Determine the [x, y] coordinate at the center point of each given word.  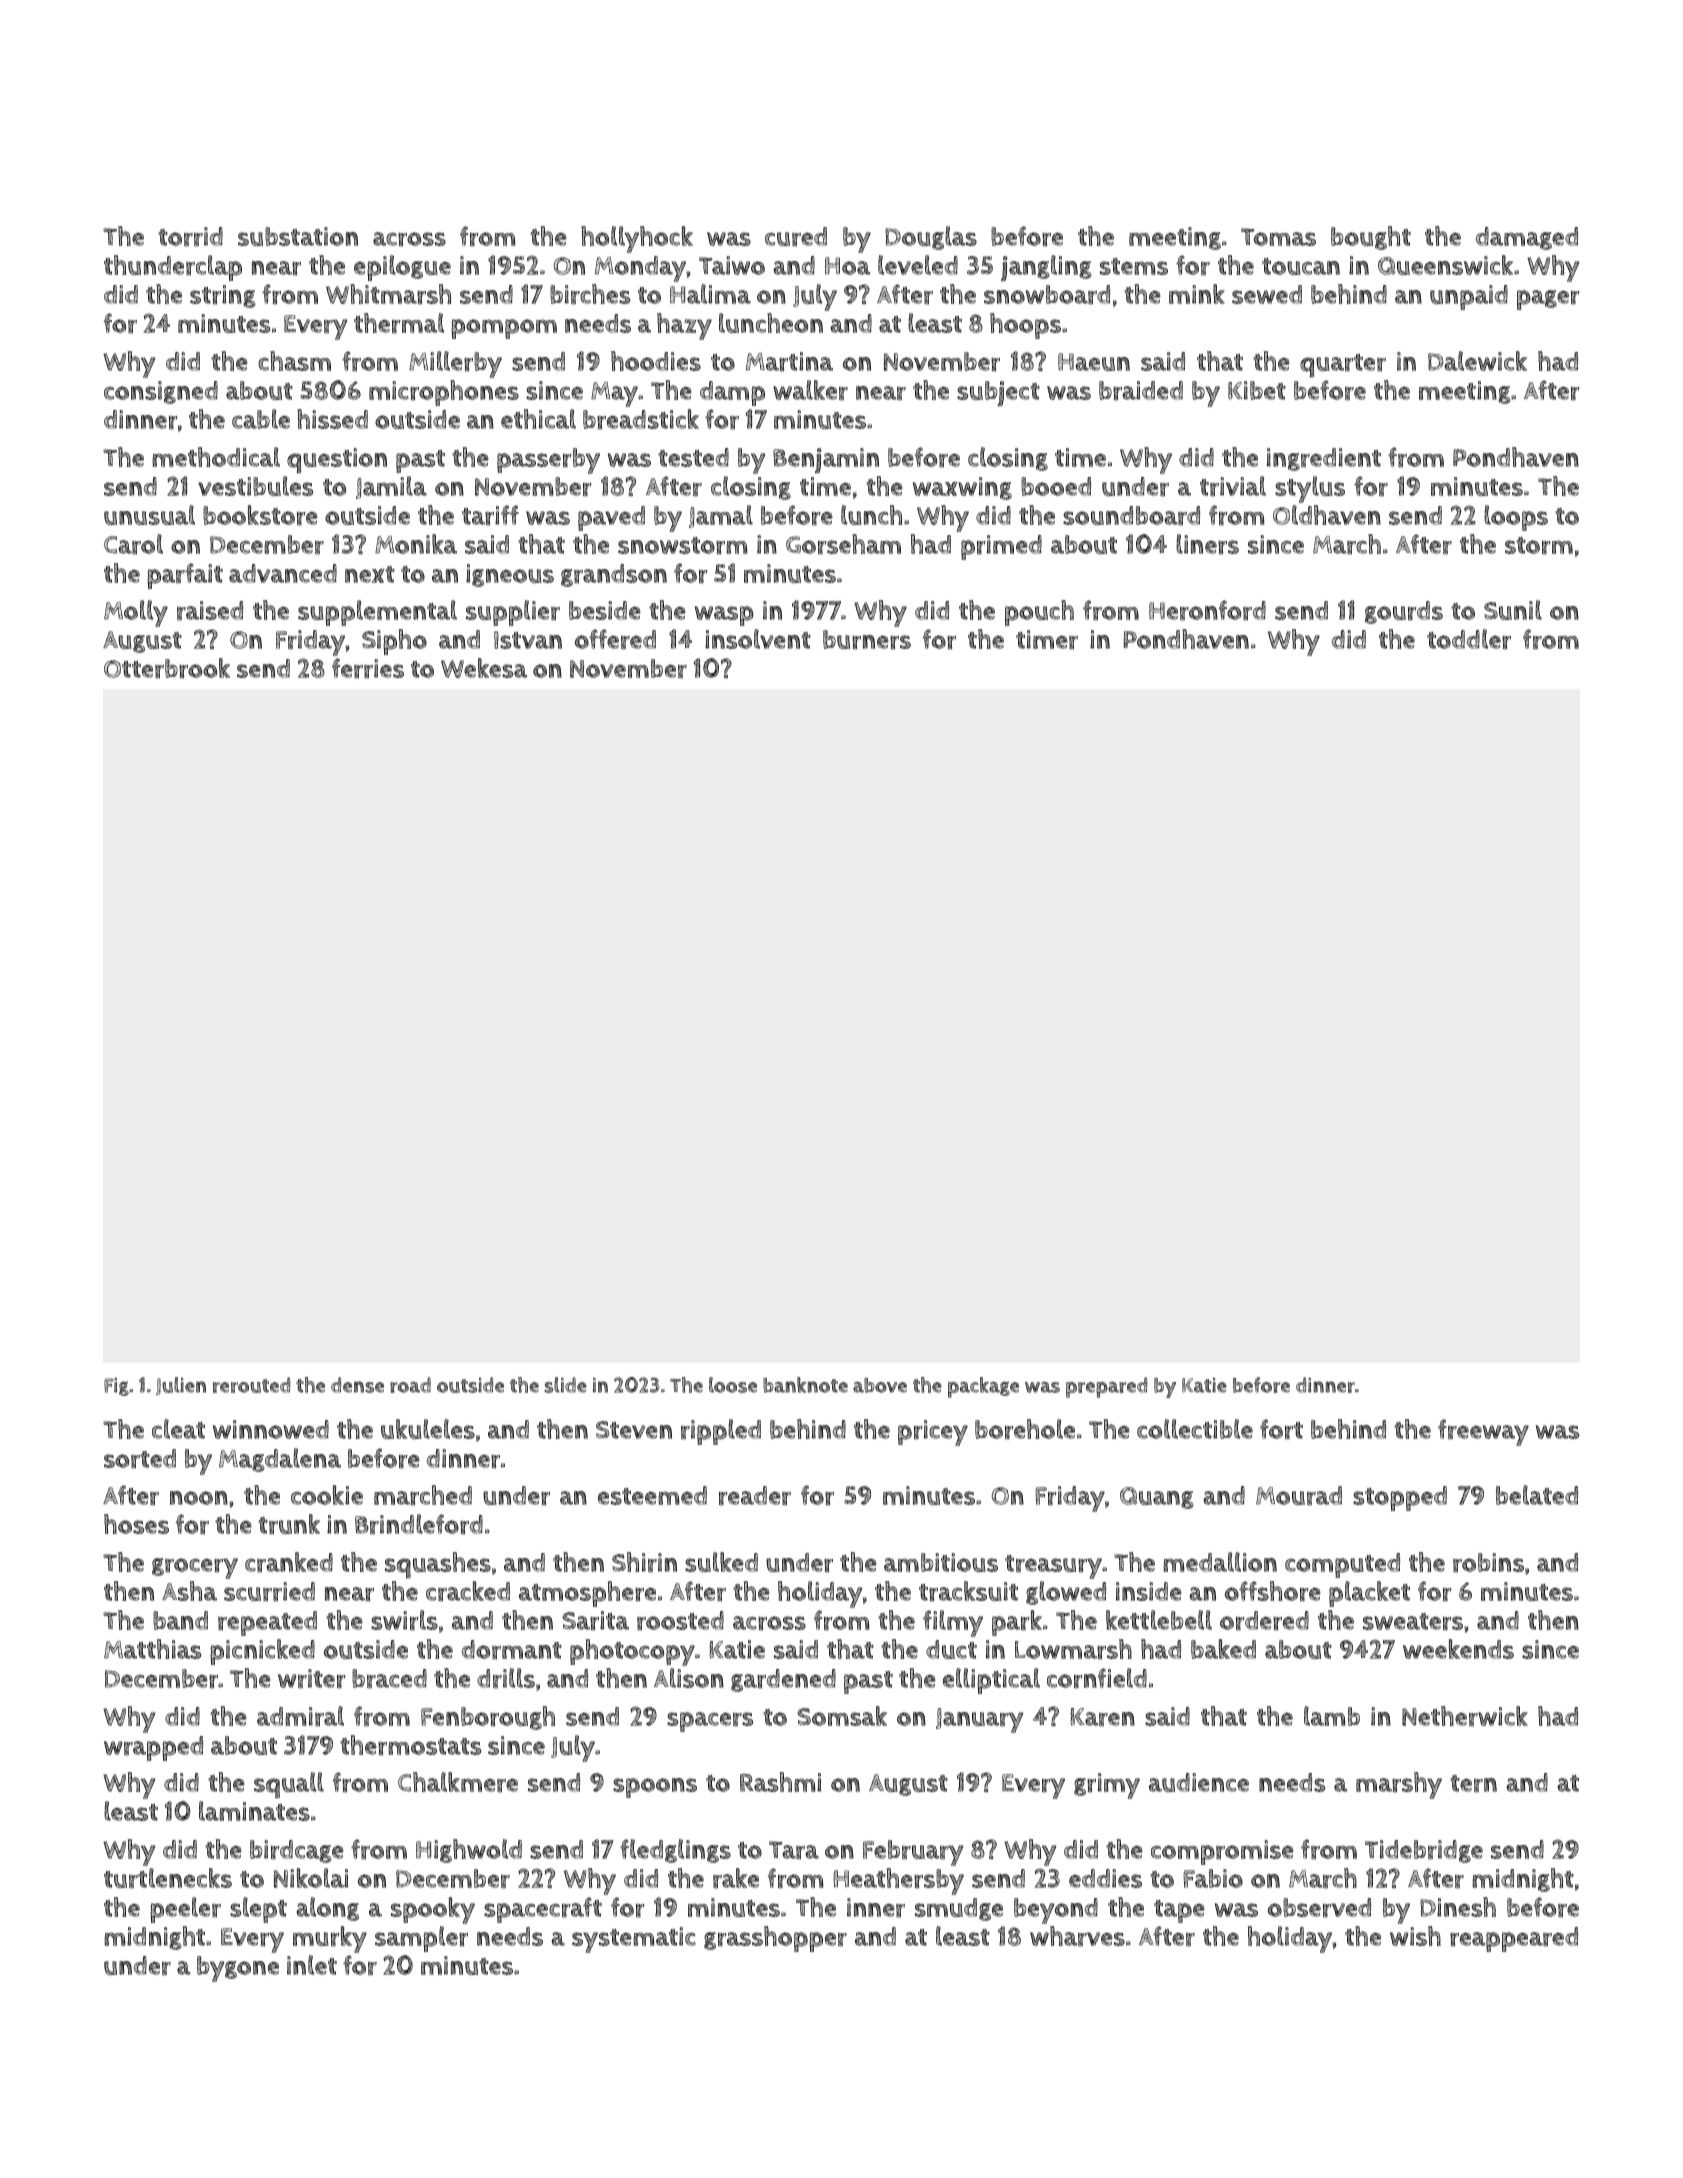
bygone [238, 1969]
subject [998, 394]
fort [1281, 1429]
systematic [634, 1940]
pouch [1039, 613]
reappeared [1514, 1939]
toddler [1469, 639]
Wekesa [484, 668]
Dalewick [1477, 361]
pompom [504, 329]
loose [733, 1385]
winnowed [270, 1429]
